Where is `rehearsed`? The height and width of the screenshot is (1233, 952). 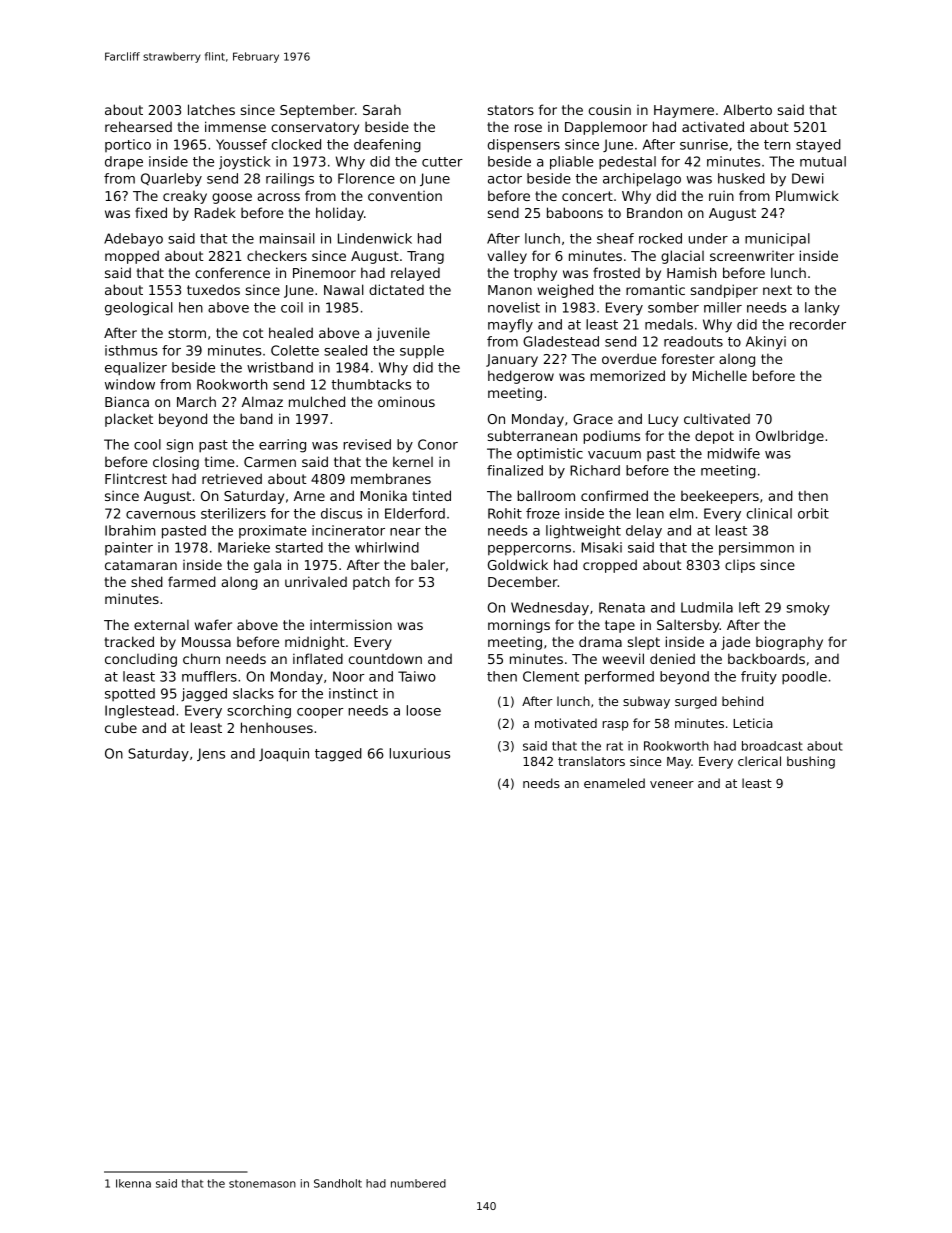 rehearsed is located at coordinates (138, 126).
